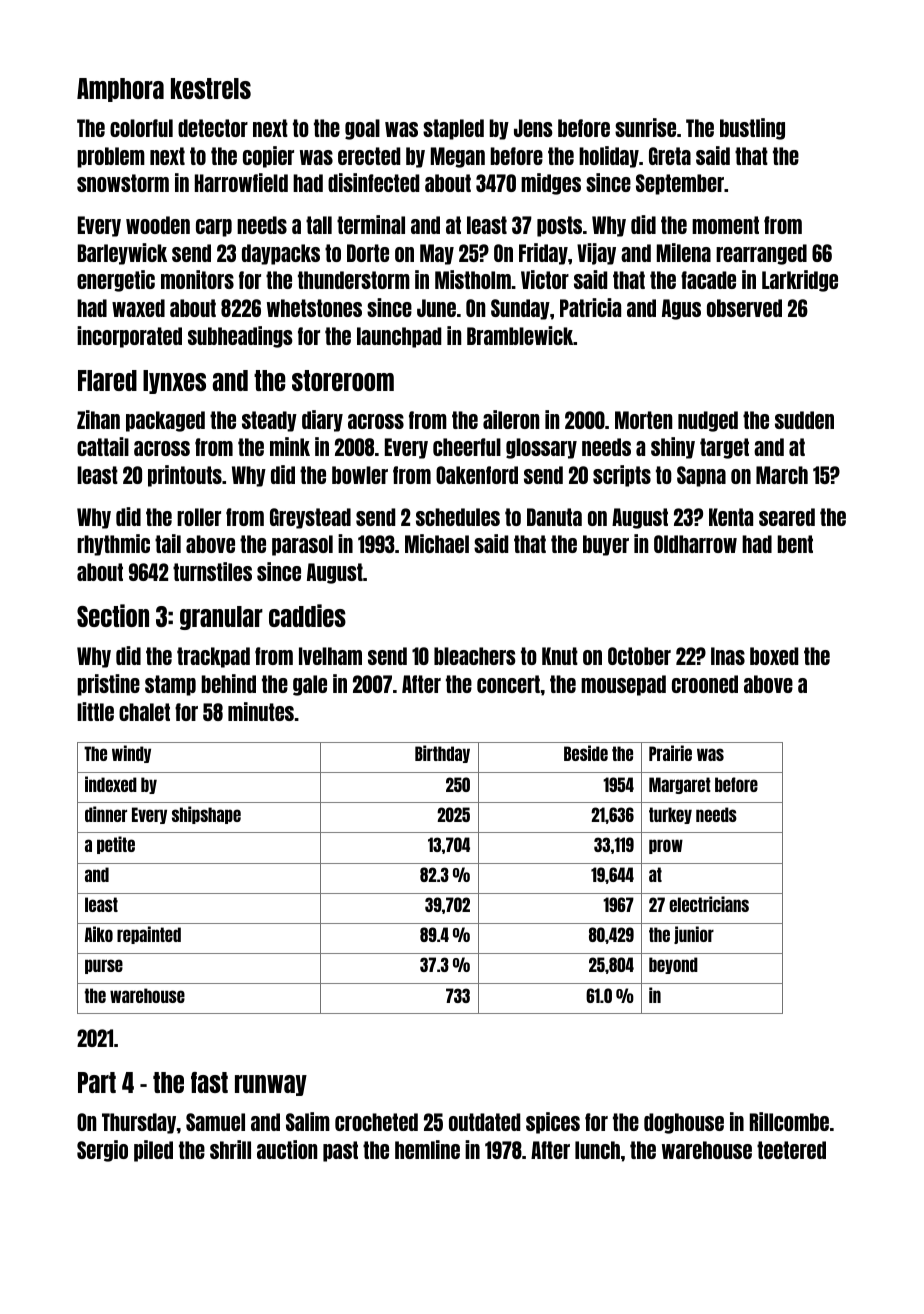 This document has width=924, height=1314. I want to click on bustling, so click(752, 129).
